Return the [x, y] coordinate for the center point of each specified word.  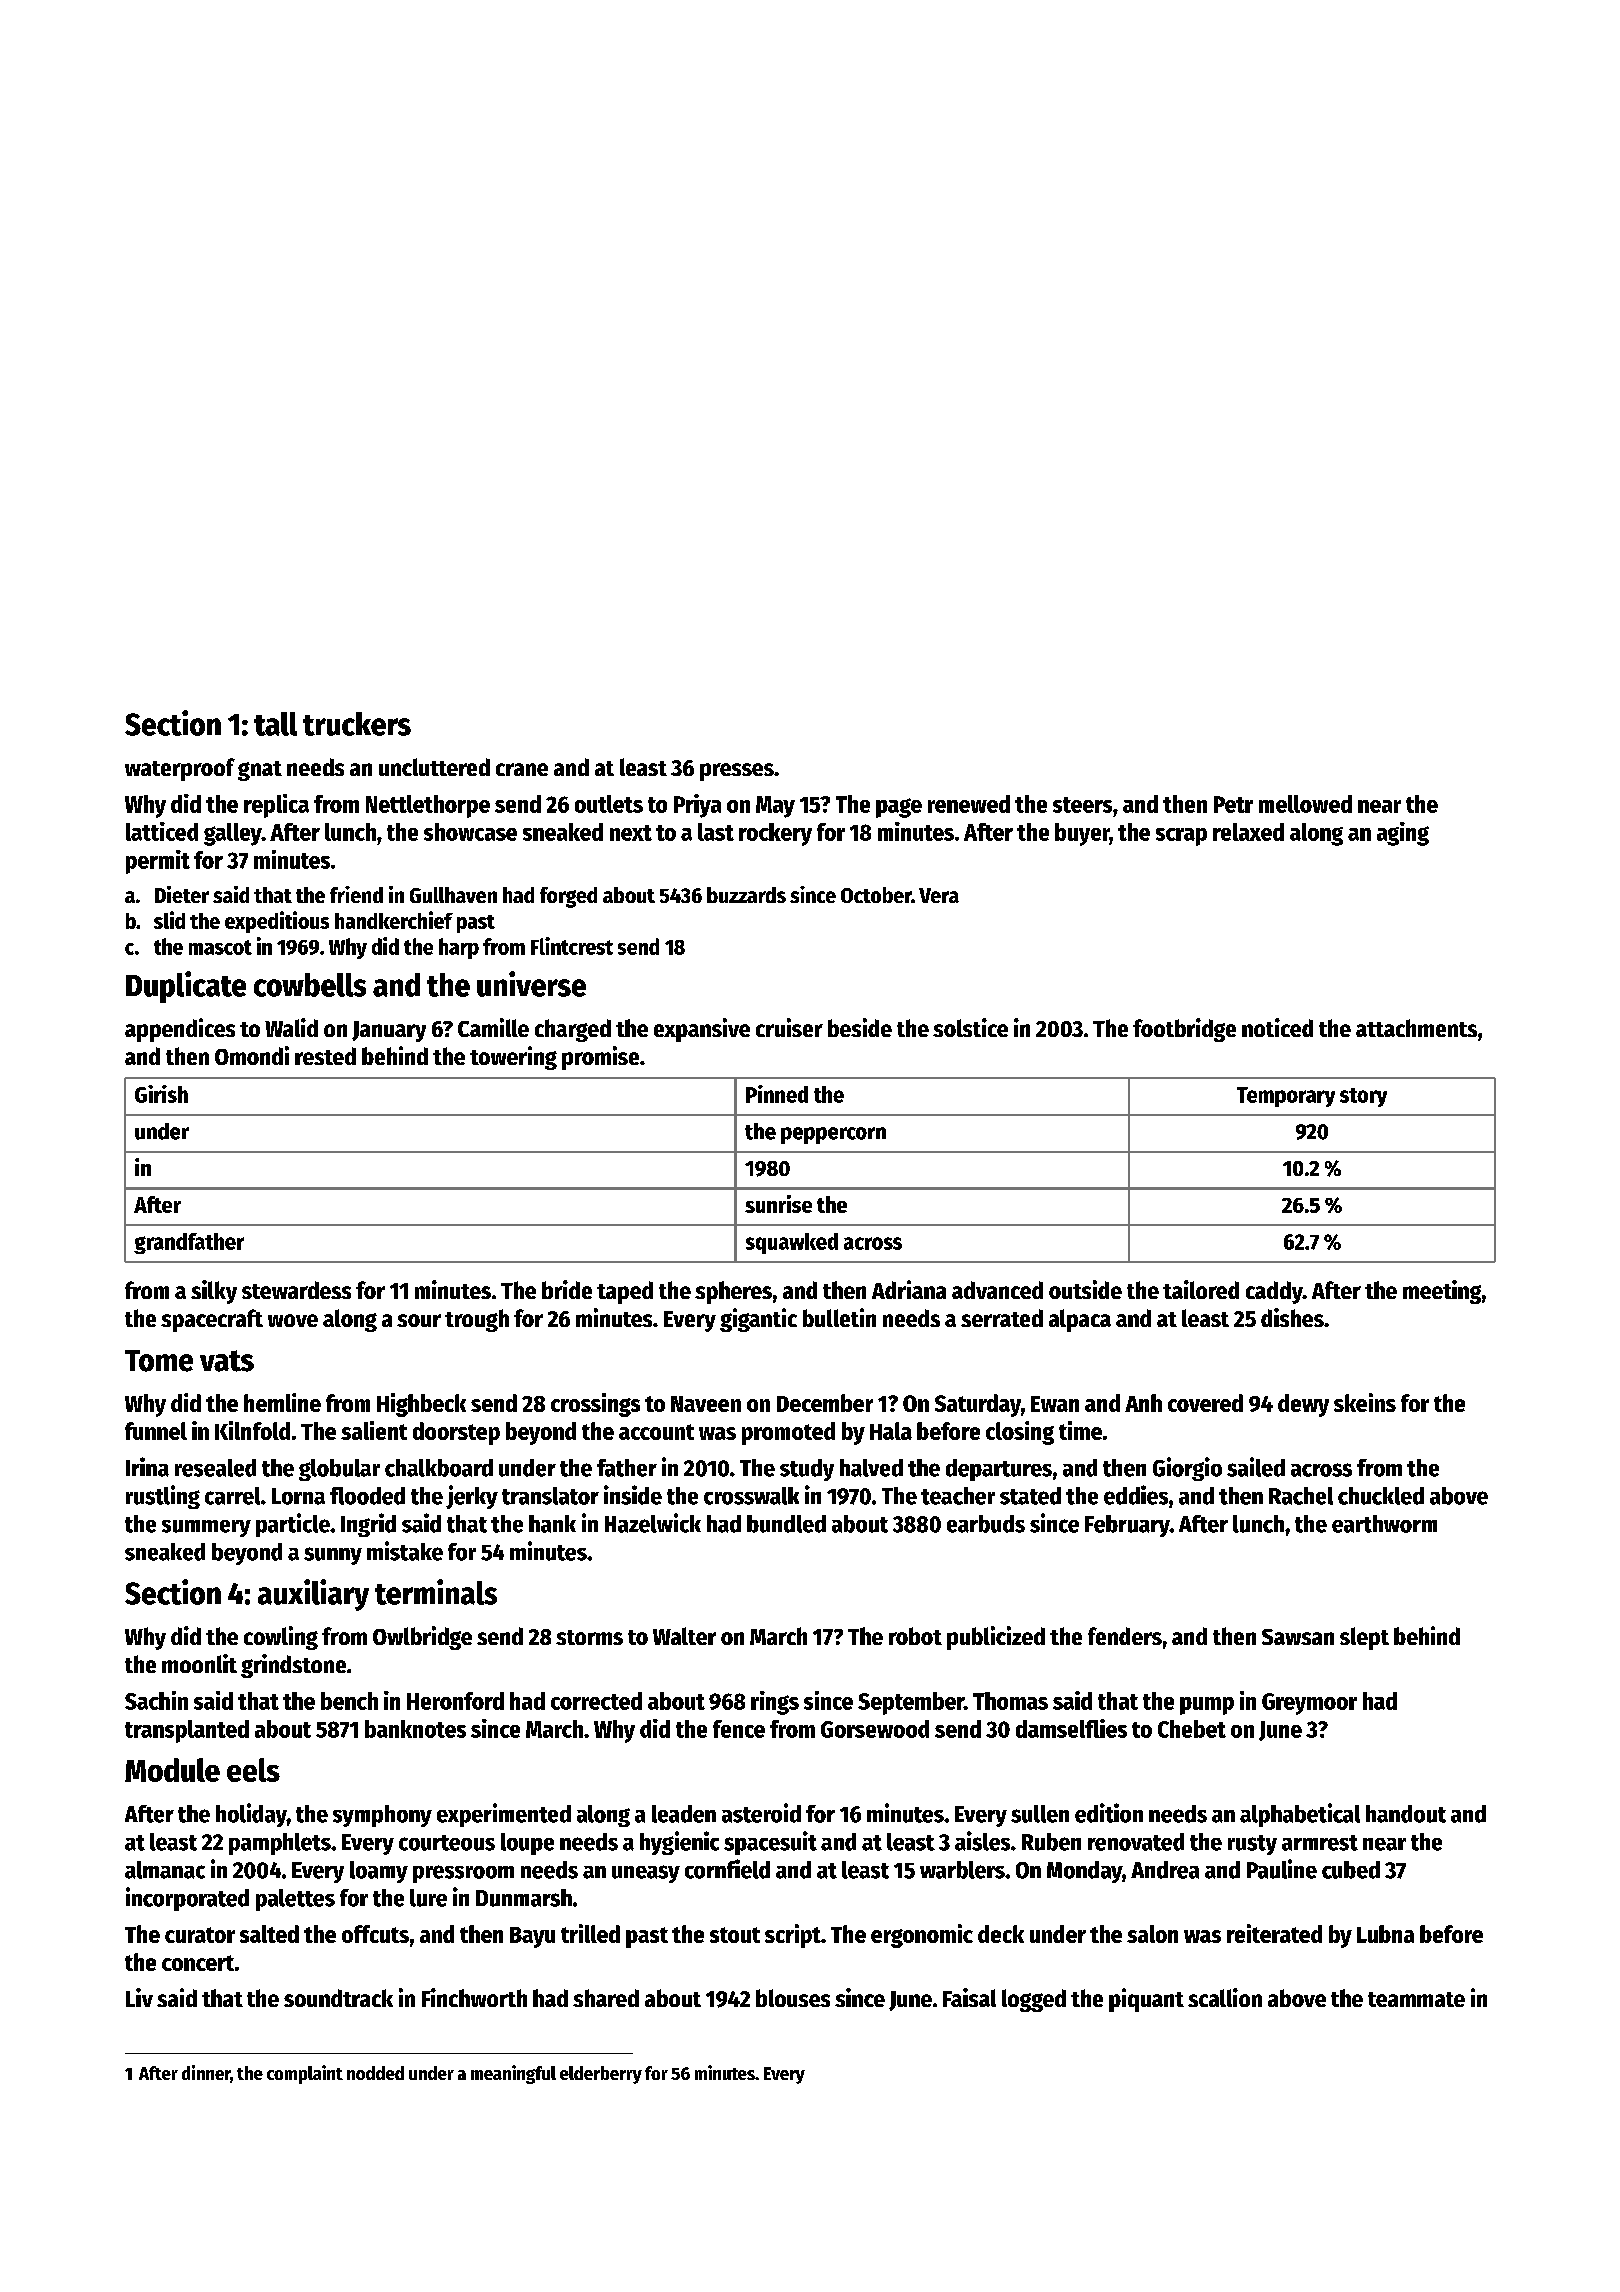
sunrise [778, 1204]
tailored [1201, 1289]
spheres [733, 1292]
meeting [1442, 1292]
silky [214, 1292]
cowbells [310, 985]
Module [172, 1770]
